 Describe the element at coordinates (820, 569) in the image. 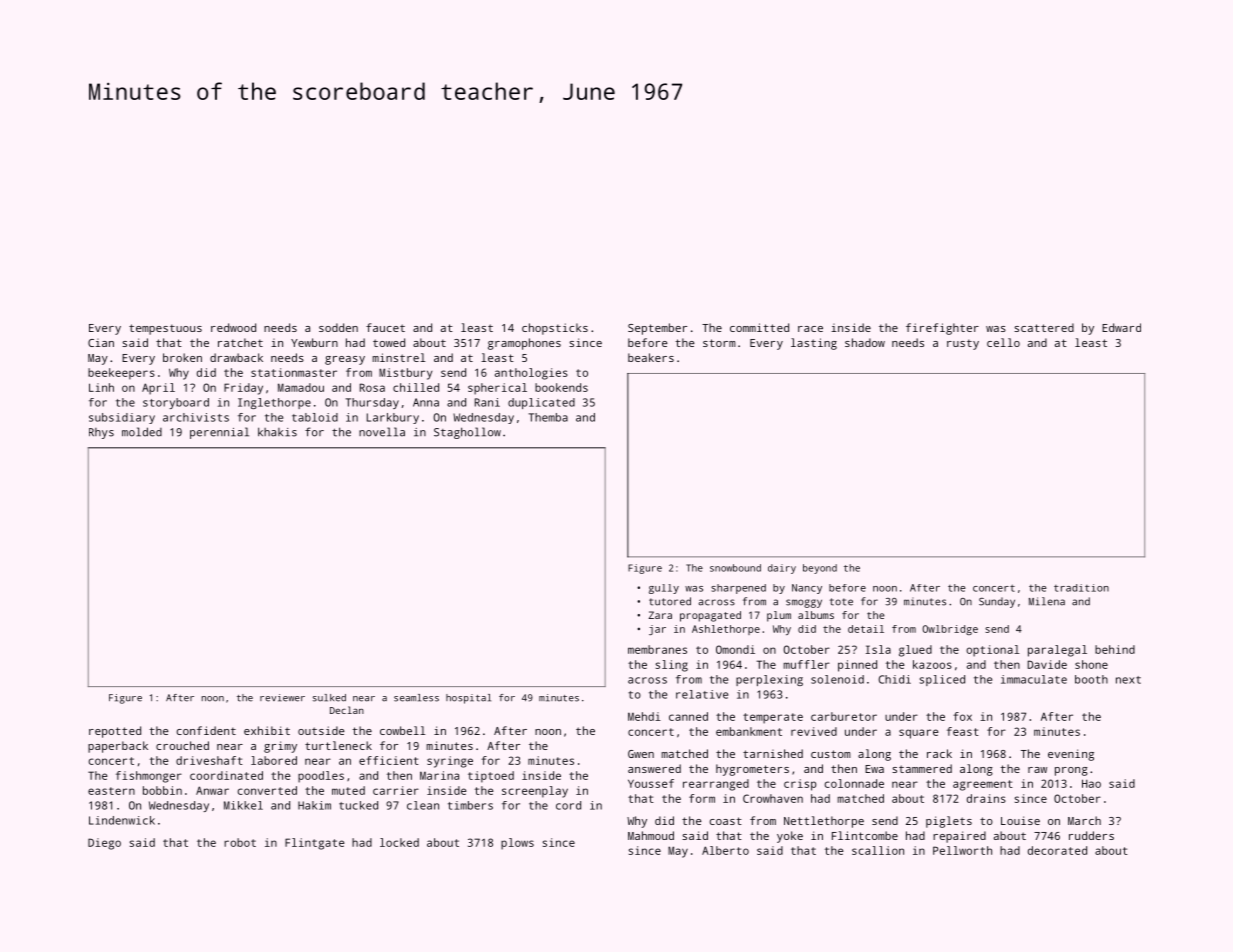

I see `beyond` at that location.
